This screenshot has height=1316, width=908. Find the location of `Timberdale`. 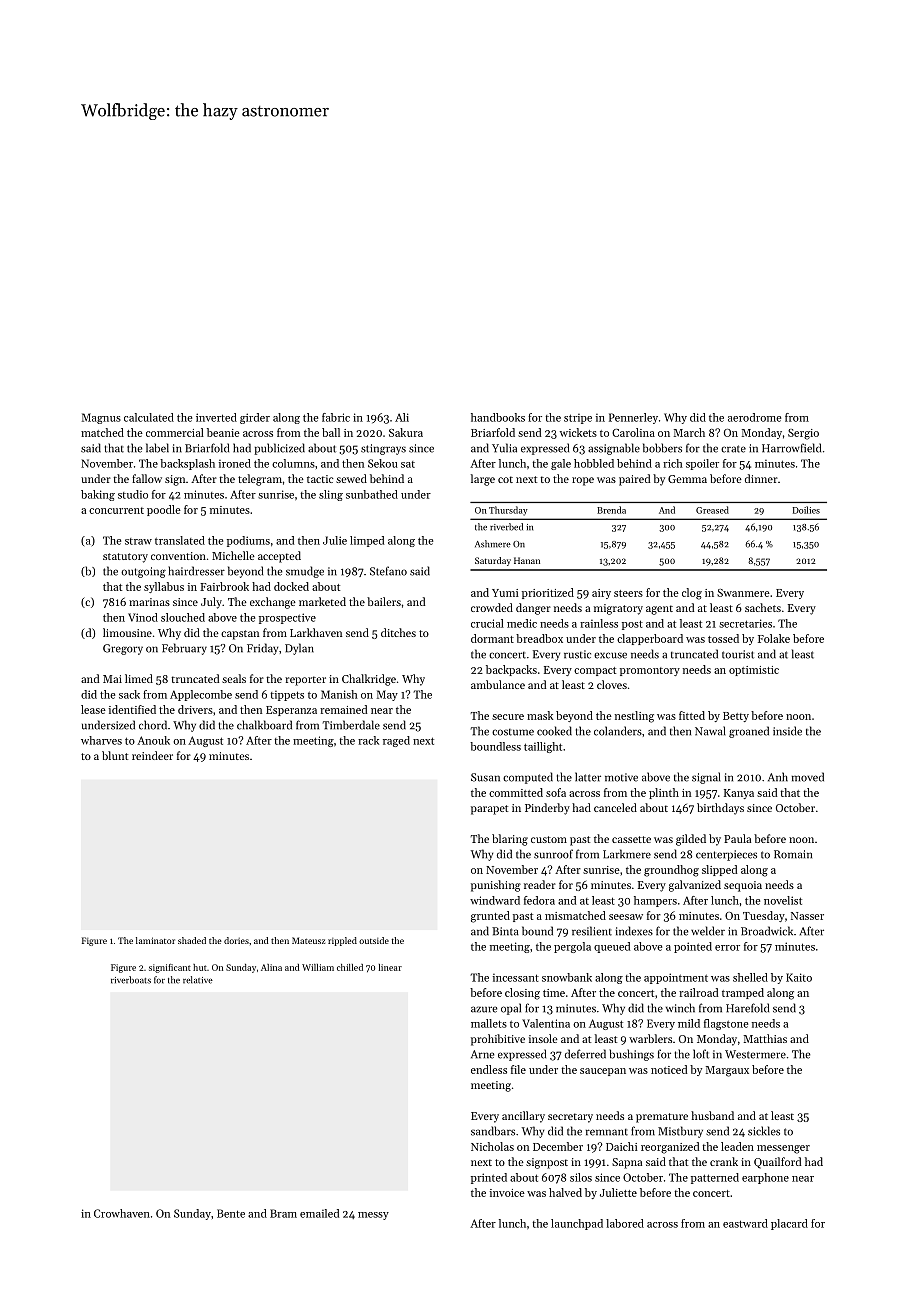

Timberdale is located at coordinates (351, 725).
